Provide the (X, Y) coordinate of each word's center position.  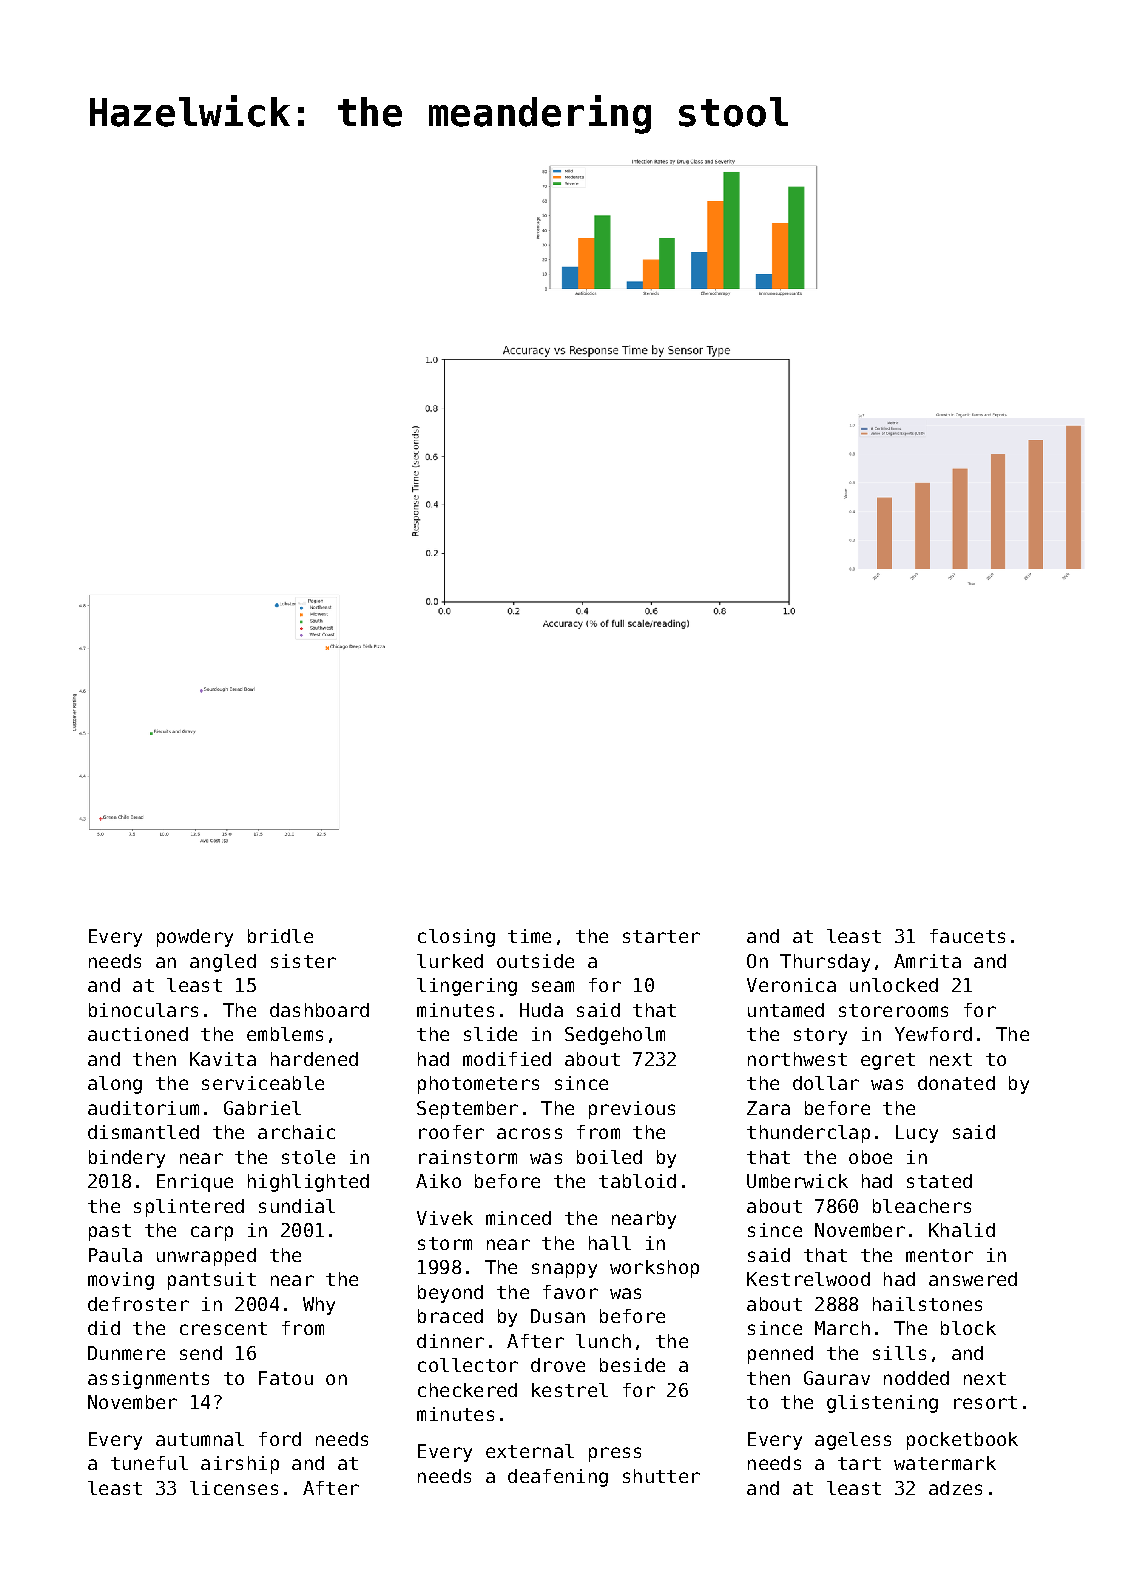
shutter (661, 1476)
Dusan (558, 1316)
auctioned (138, 1034)
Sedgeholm (615, 1036)
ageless (853, 1441)
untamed (786, 1010)
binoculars (143, 1010)
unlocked (894, 985)
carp (212, 1233)
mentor (939, 1255)
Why (319, 1306)
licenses (234, 1488)
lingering (467, 987)
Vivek (445, 1218)
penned (780, 1355)
